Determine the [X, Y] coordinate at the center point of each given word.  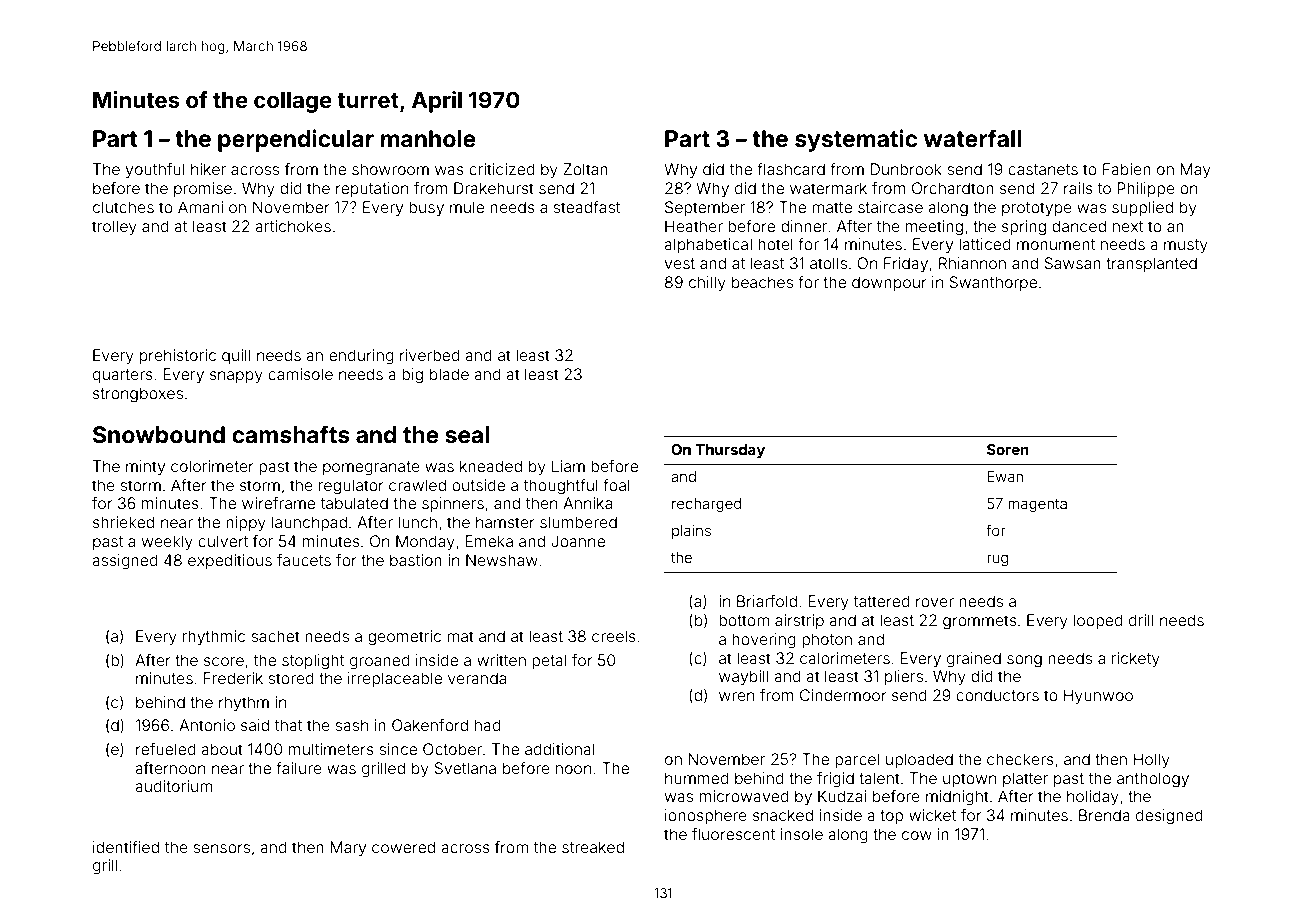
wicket [932, 815]
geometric [404, 638]
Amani [200, 207]
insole [802, 834]
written [501, 660]
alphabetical [708, 245]
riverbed [430, 355]
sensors [221, 848]
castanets [1043, 169]
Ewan [1005, 476]
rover [935, 602]
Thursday [730, 451]
